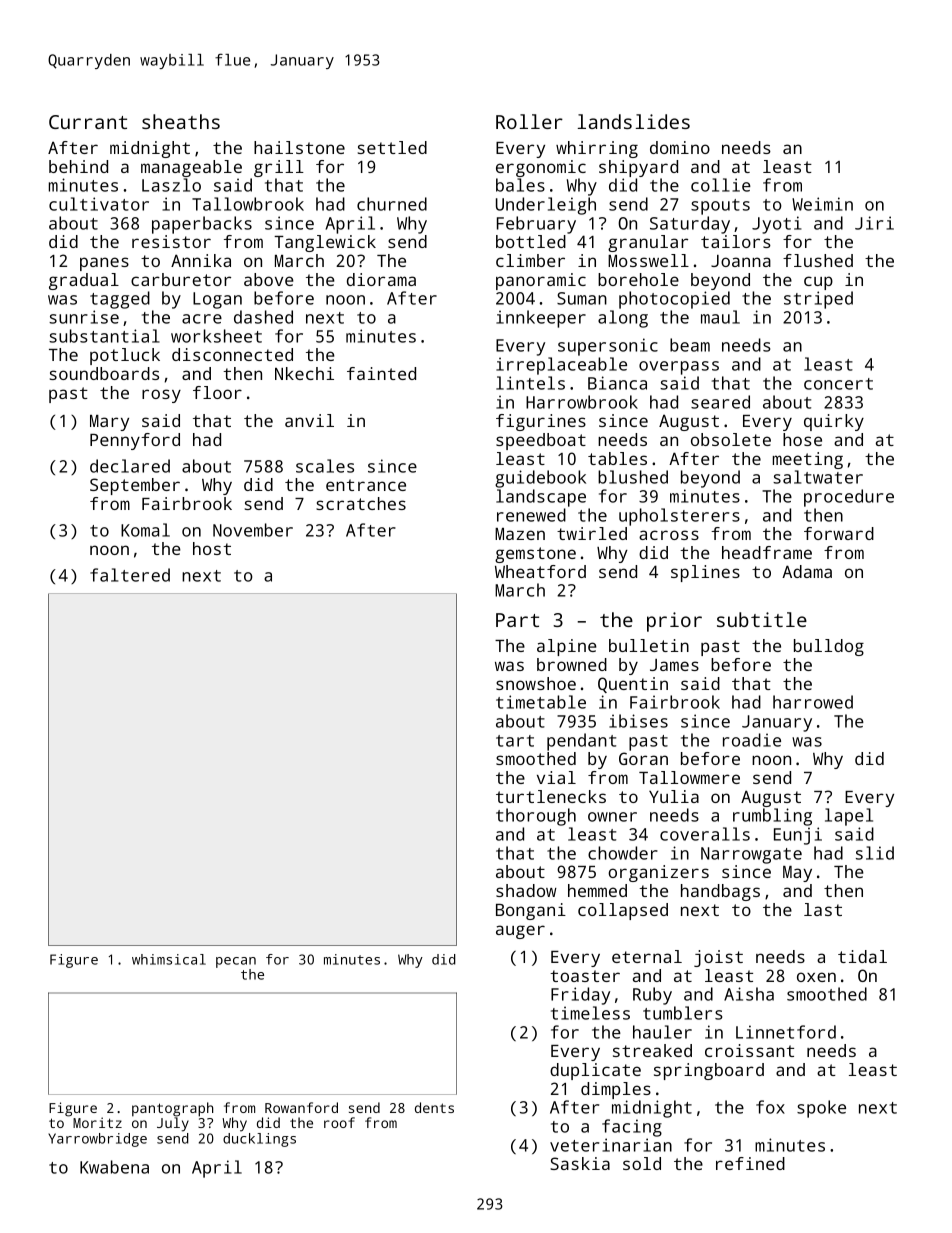 The image size is (952, 1233). What do you see at coordinates (130, 466) in the screenshot?
I see `declared` at bounding box center [130, 466].
